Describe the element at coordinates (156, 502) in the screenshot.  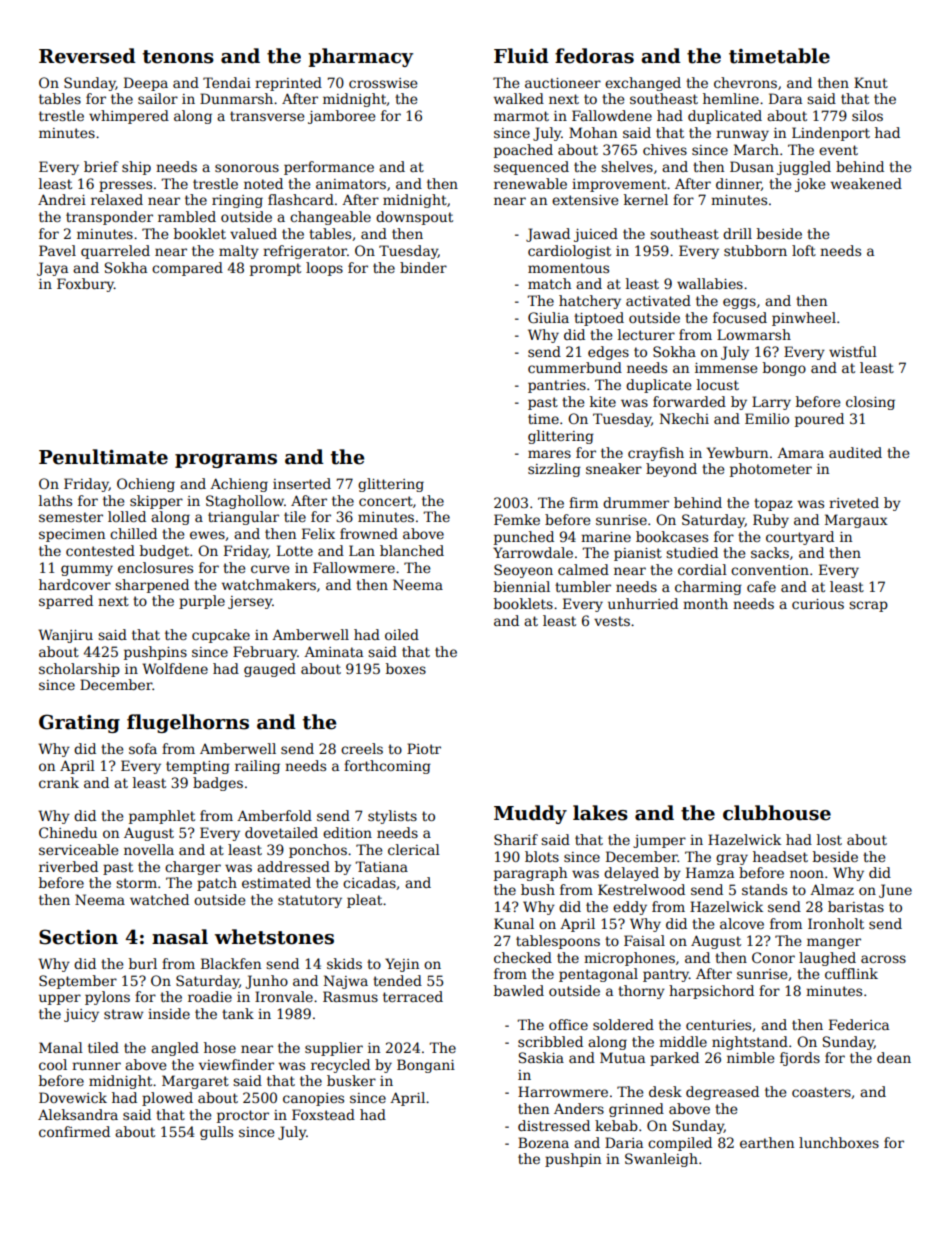
I see `skipper` at that location.
